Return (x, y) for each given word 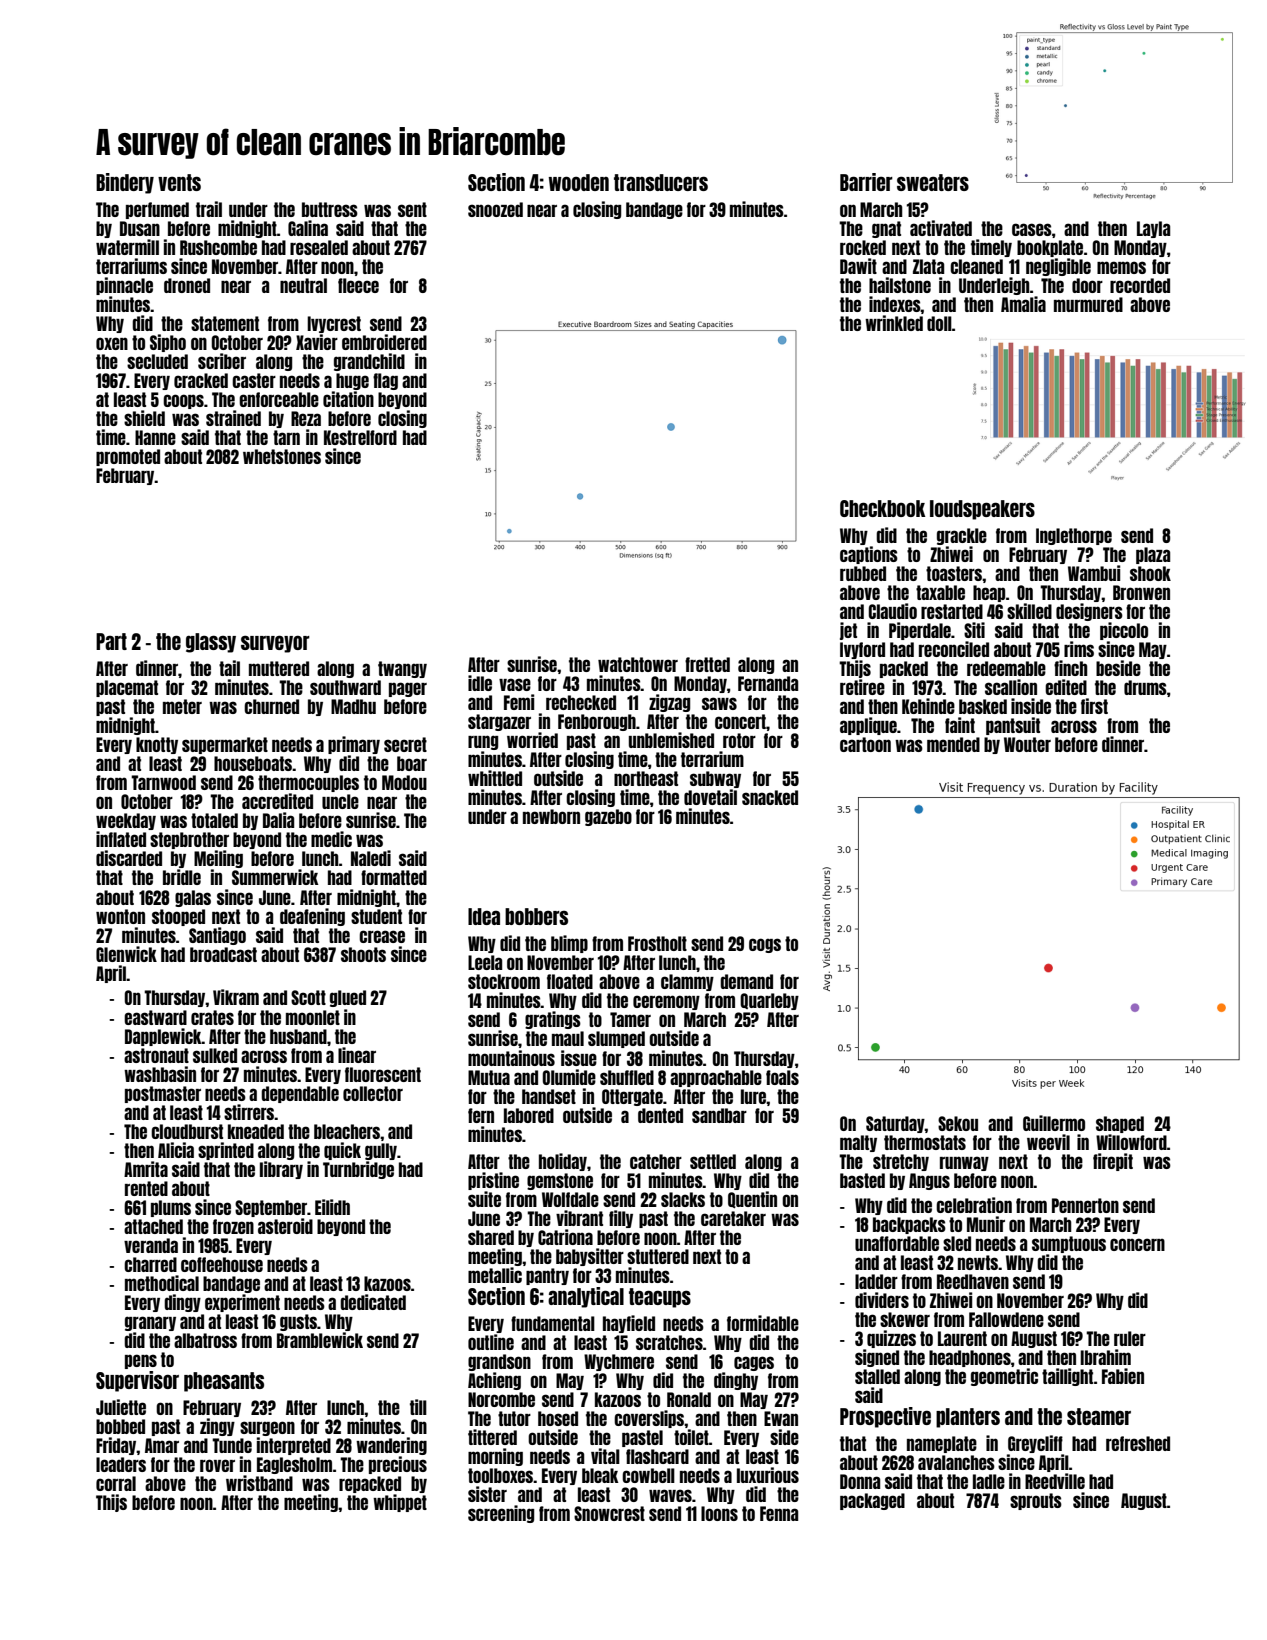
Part (111, 641)
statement (225, 323)
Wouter (1027, 744)
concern (1137, 1244)
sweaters (933, 182)
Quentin (752, 1200)
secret (405, 744)
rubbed (863, 573)
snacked (770, 797)
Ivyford (862, 650)
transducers (661, 182)
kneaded (256, 1131)
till (418, 1407)
